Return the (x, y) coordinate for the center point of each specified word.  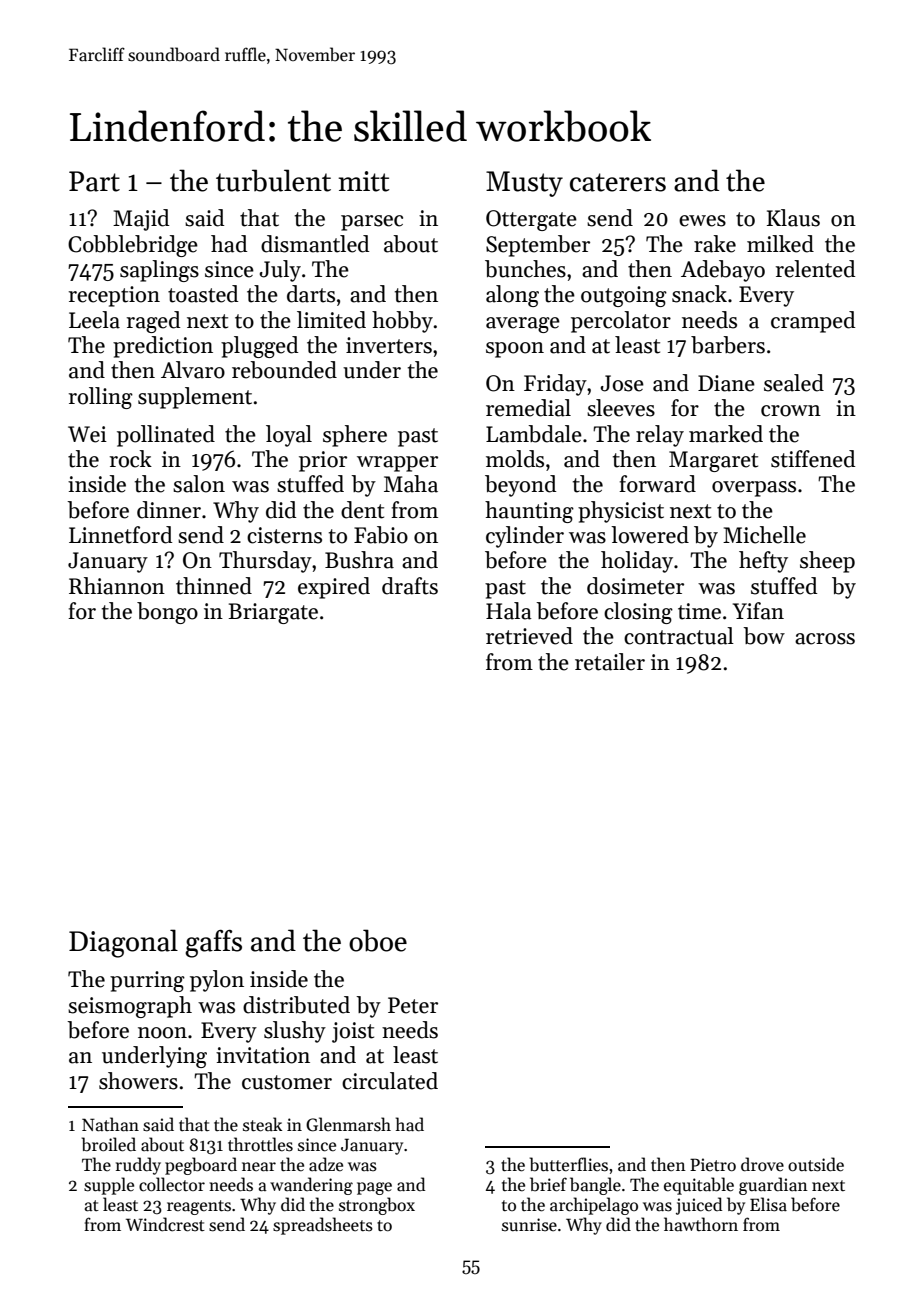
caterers (618, 182)
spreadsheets (323, 1226)
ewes (702, 221)
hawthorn (701, 1224)
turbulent (273, 180)
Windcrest (165, 1224)
